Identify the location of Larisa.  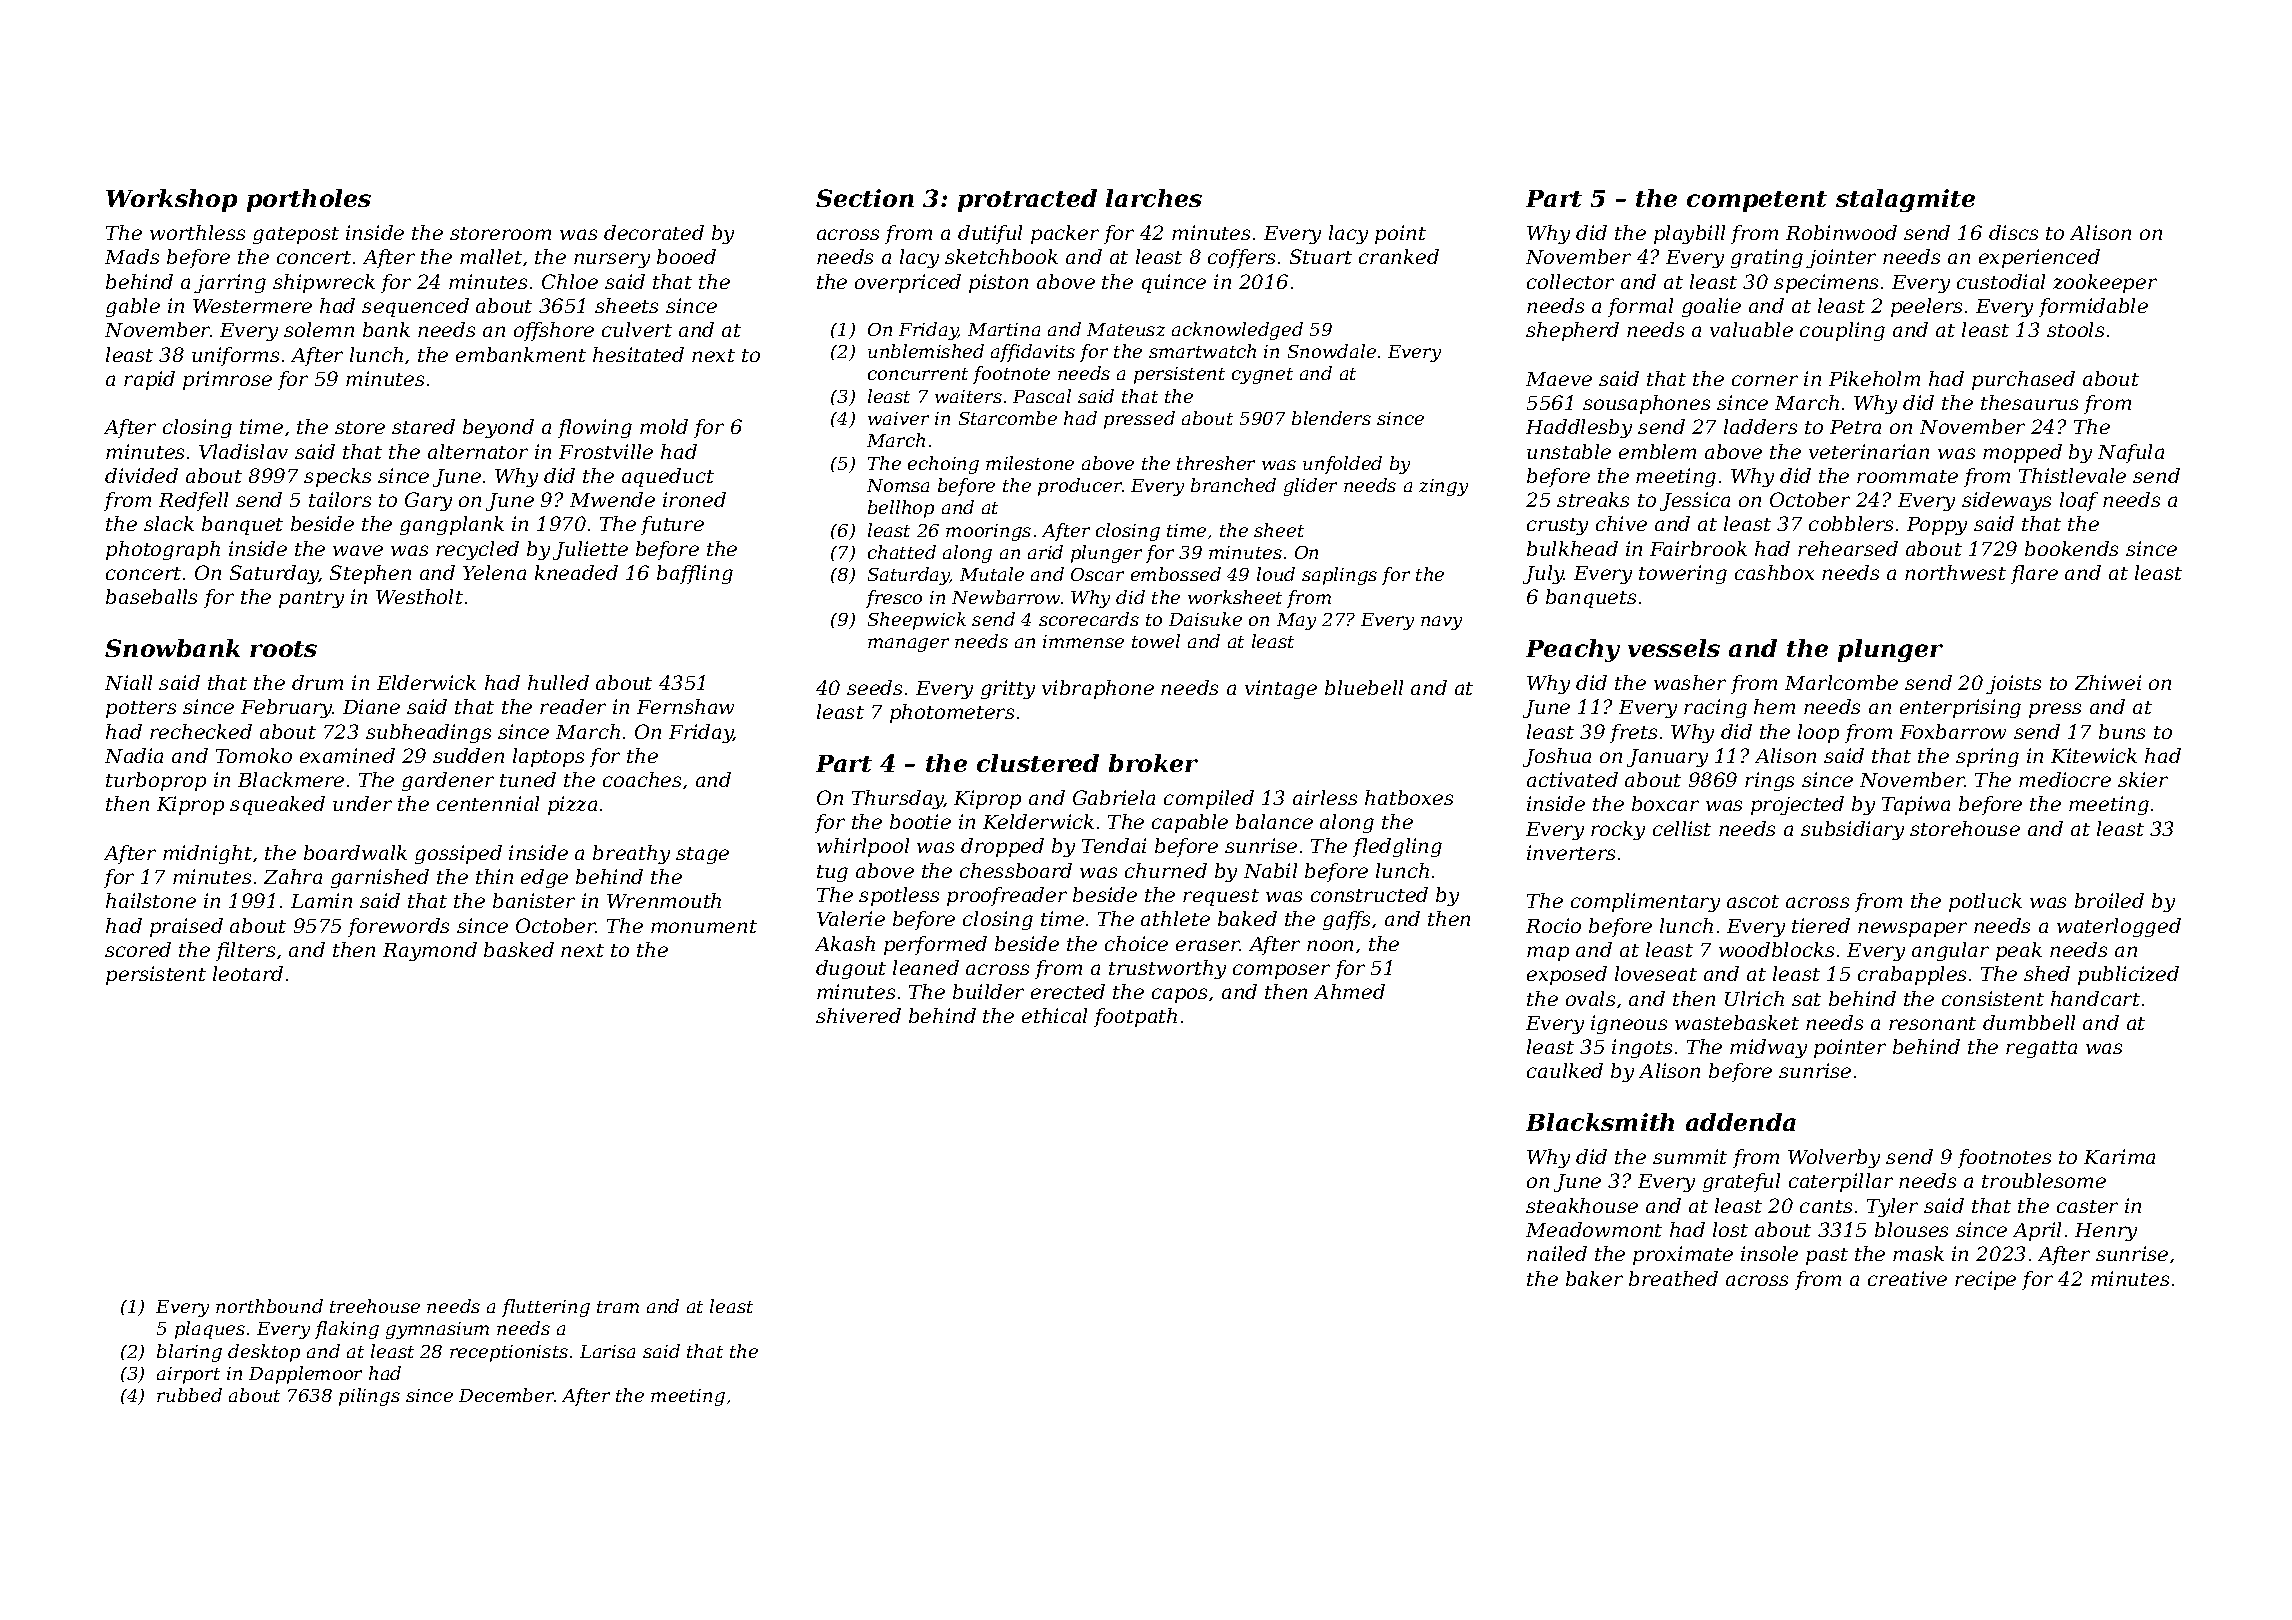
(607, 1351).
